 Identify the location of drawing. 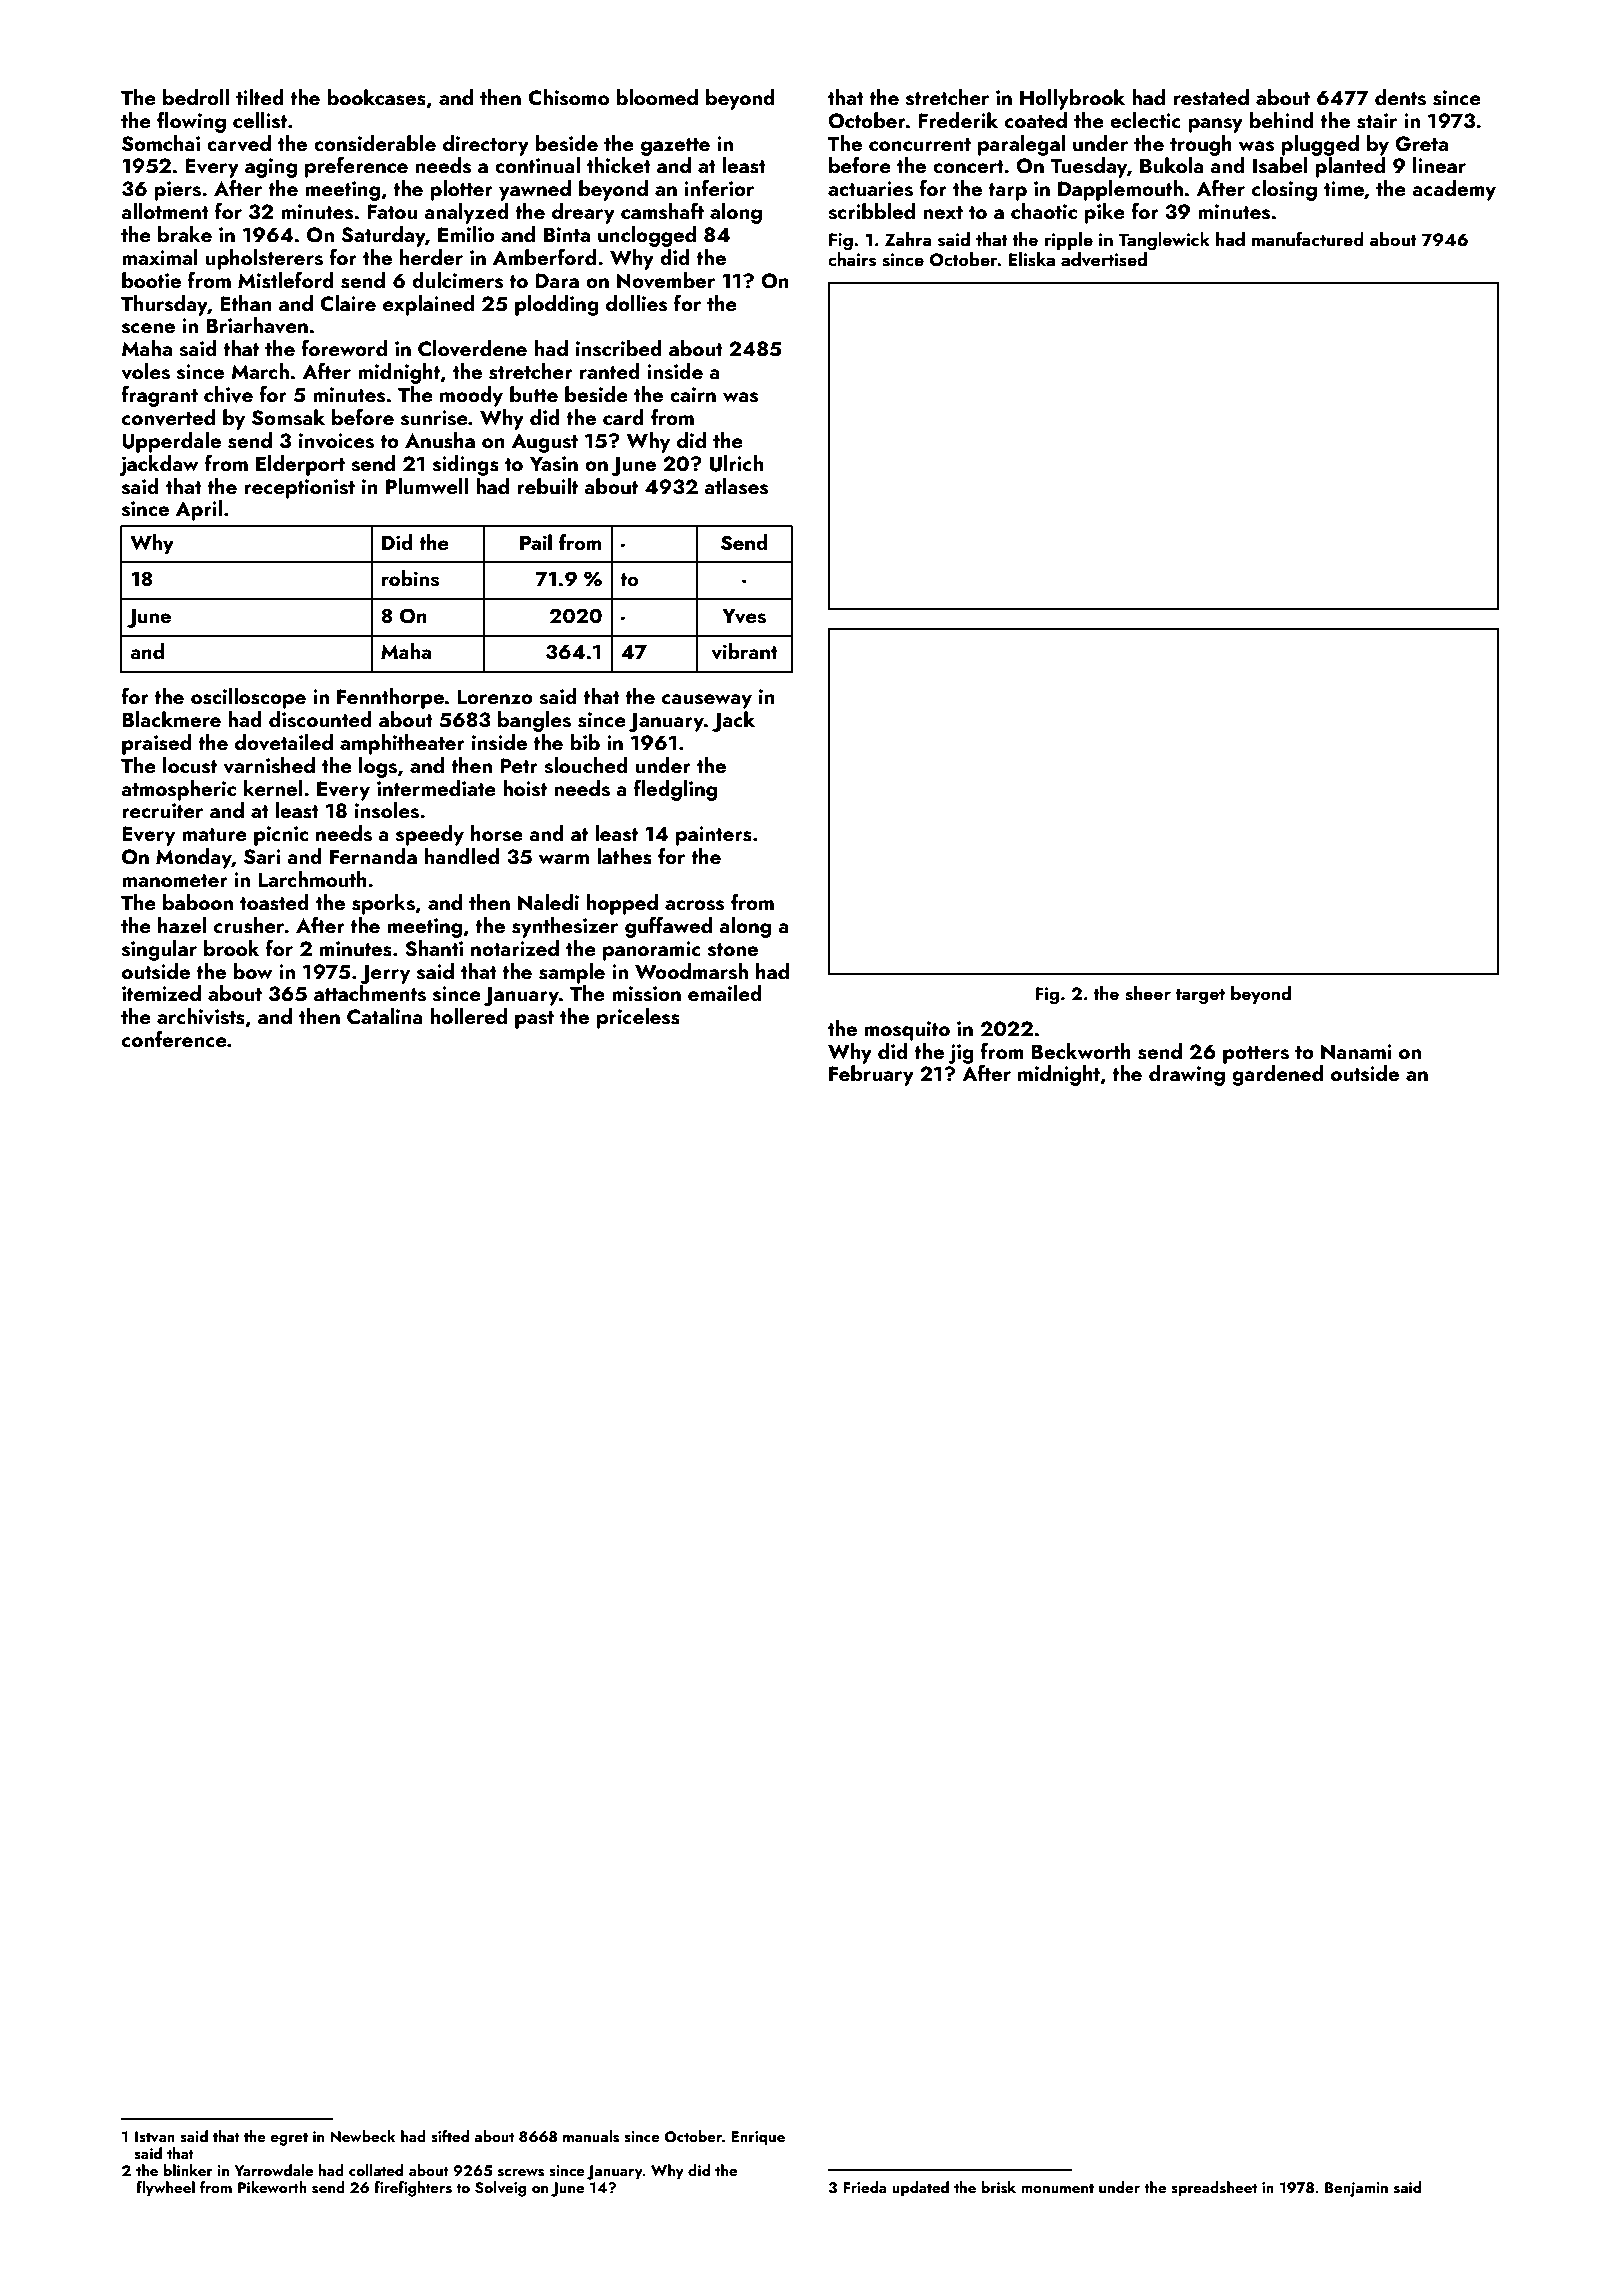
(1187, 1075).
